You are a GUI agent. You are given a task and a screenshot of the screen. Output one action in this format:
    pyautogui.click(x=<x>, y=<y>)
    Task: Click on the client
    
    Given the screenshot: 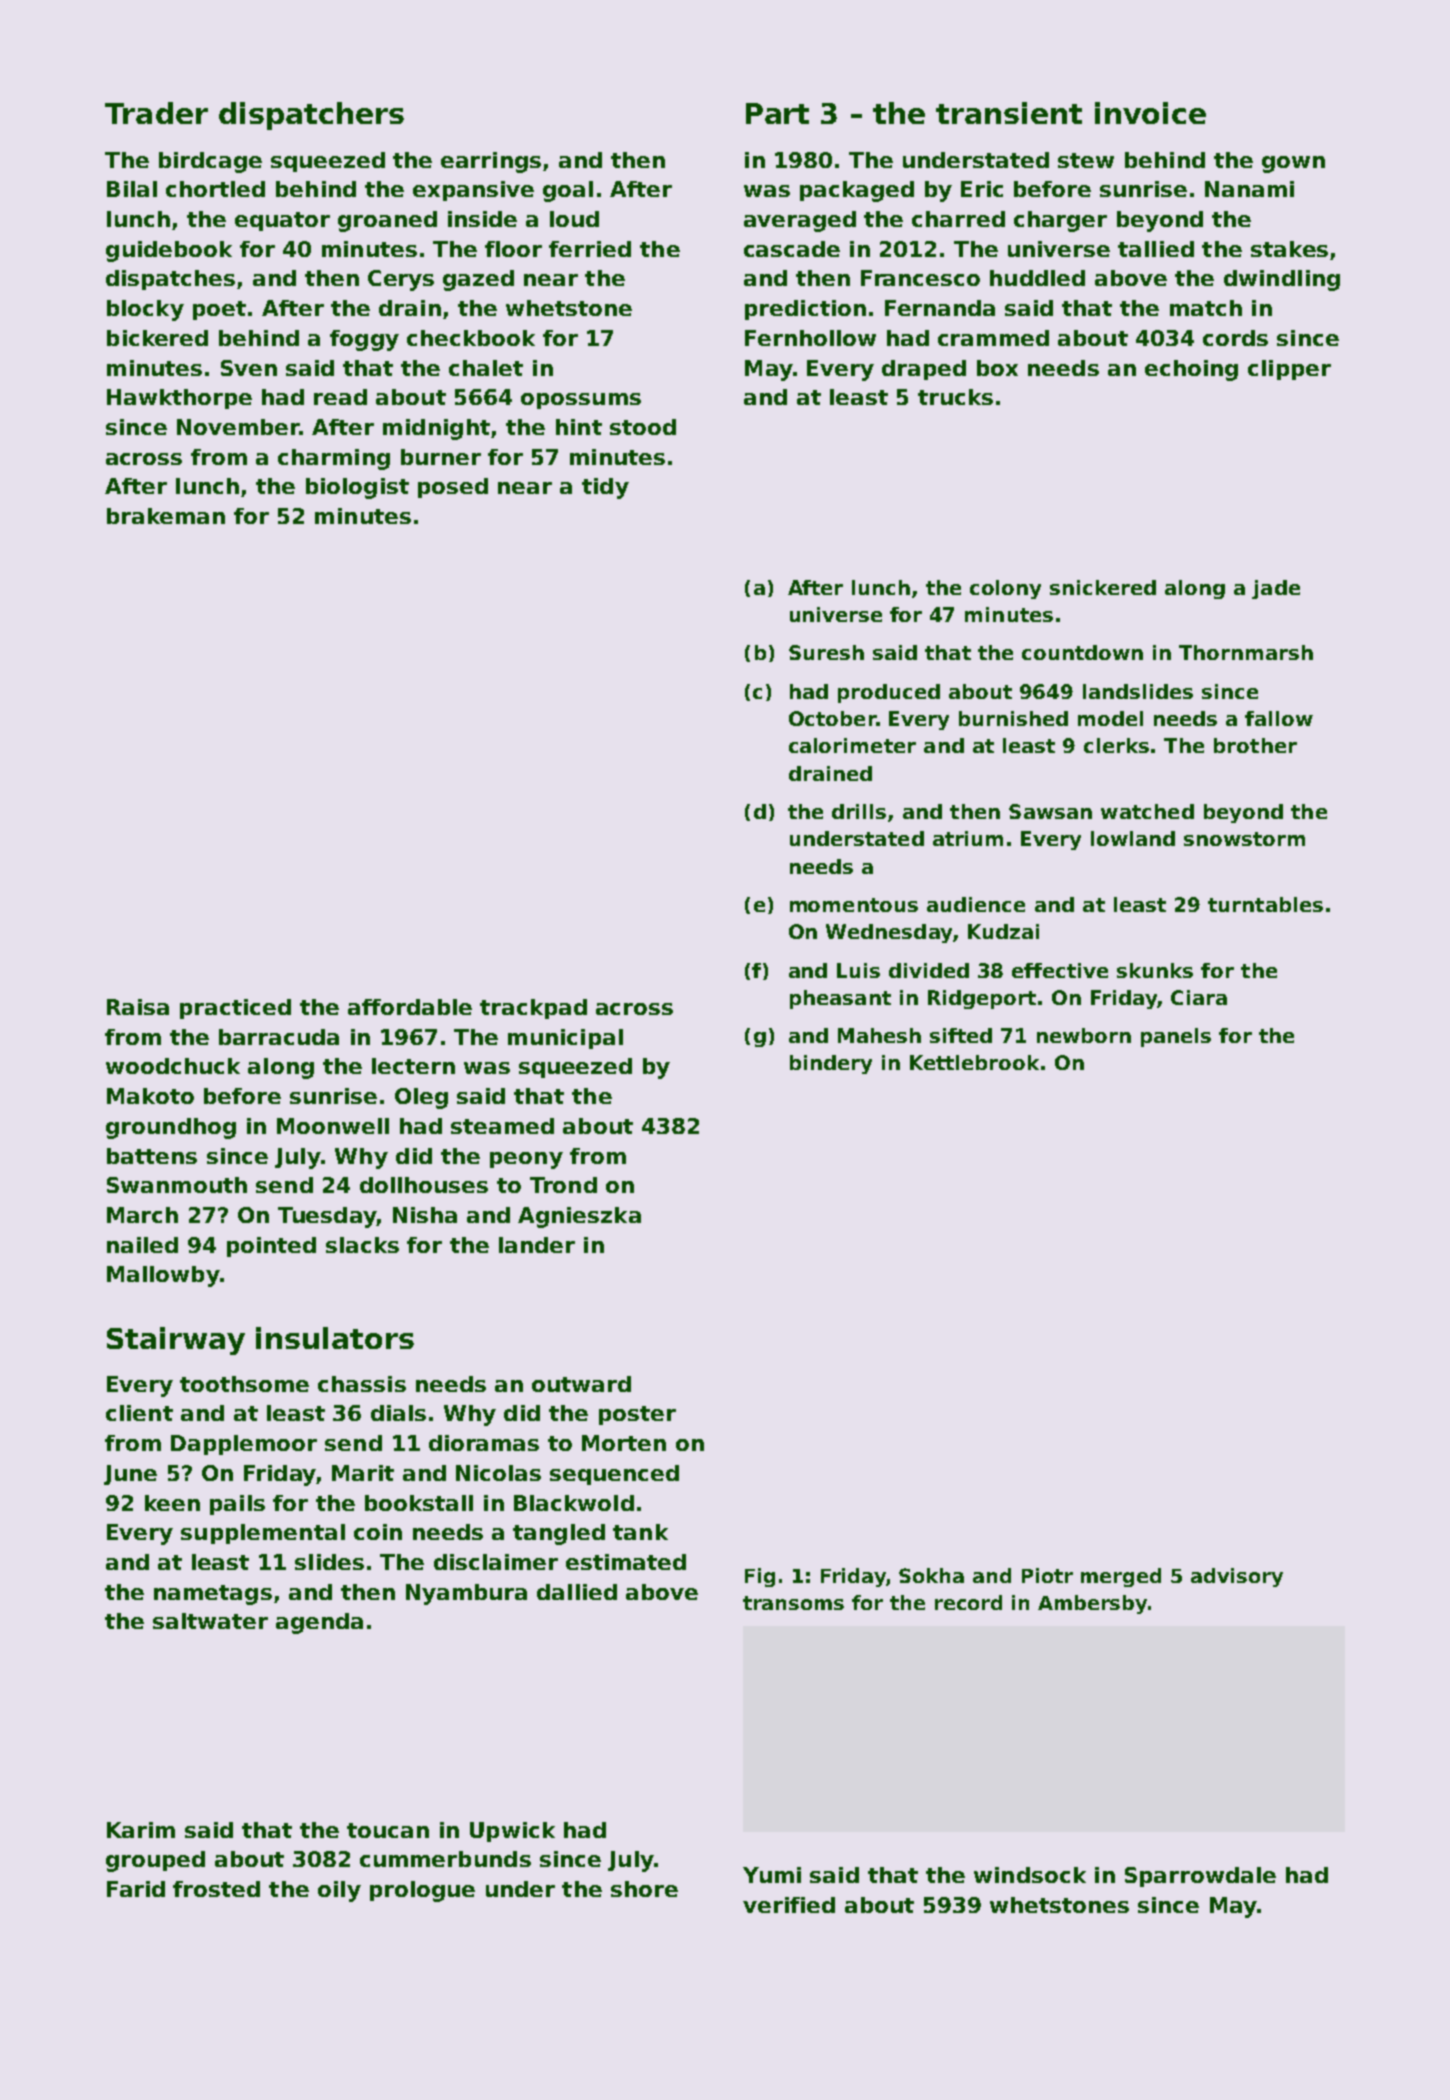 What is the action you would take?
    pyautogui.click(x=139, y=1413)
